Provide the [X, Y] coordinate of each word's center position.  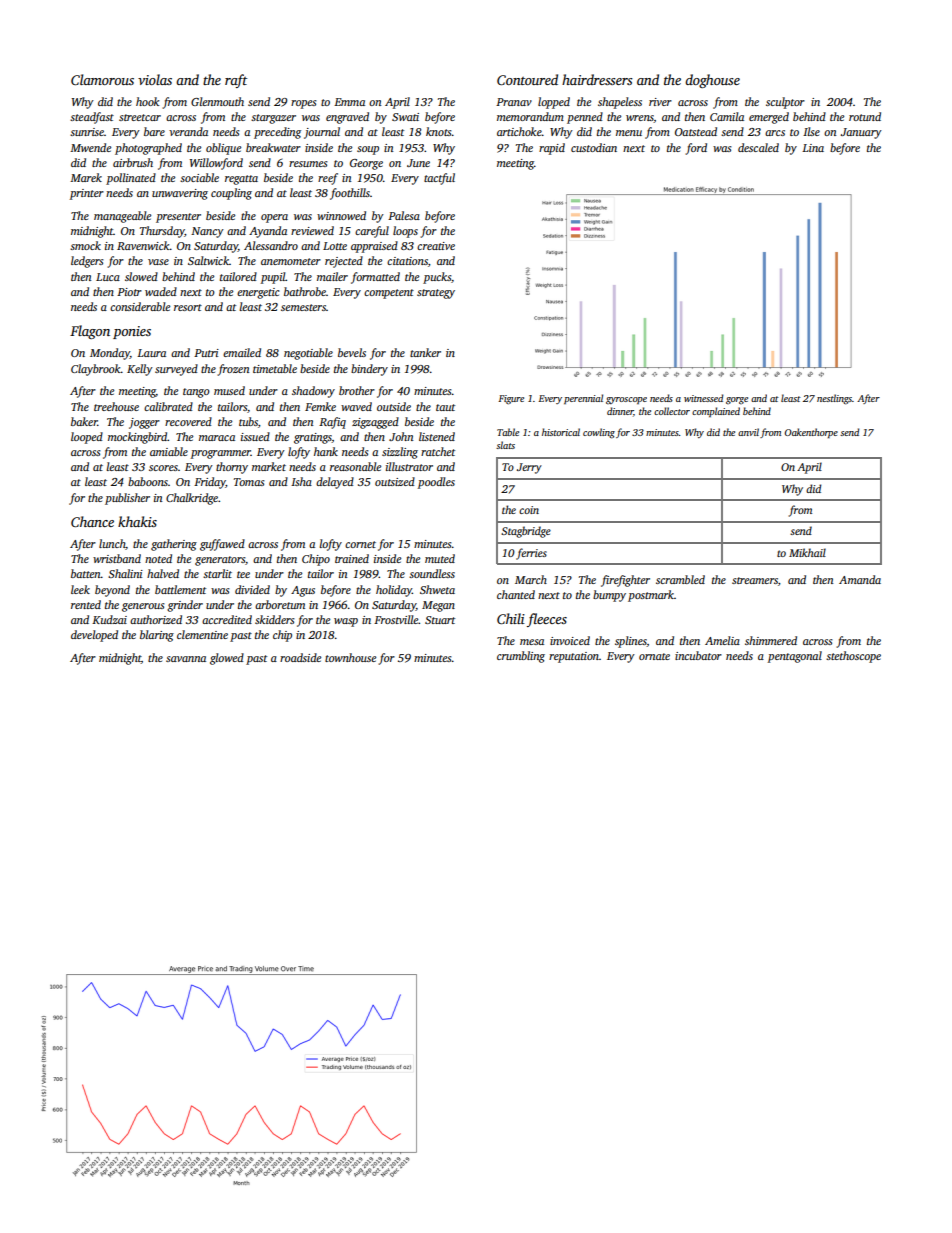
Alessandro [271, 245]
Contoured [527, 79]
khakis [137, 521]
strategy [436, 294]
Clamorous [102, 79]
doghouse [712, 81]
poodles [436, 483]
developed [94, 636]
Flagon [90, 332]
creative [436, 246]
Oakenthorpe [811, 433]
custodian [594, 147]
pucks [437, 278]
